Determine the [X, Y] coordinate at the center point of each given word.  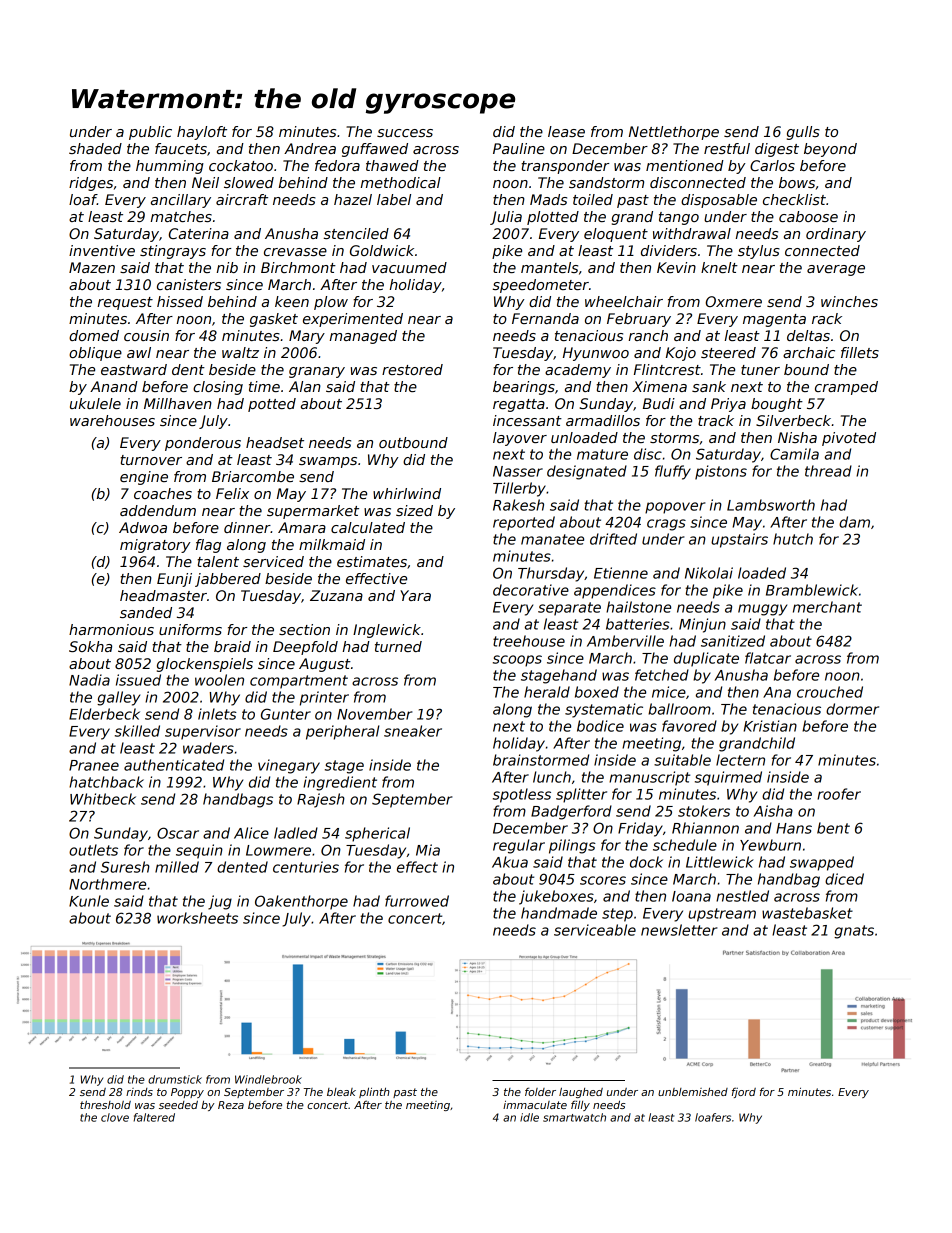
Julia [506, 218]
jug [220, 902]
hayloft [202, 133]
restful [727, 148]
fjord [744, 1092]
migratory [155, 546]
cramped [846, 388]
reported [524, 523]
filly [580, 1105]
